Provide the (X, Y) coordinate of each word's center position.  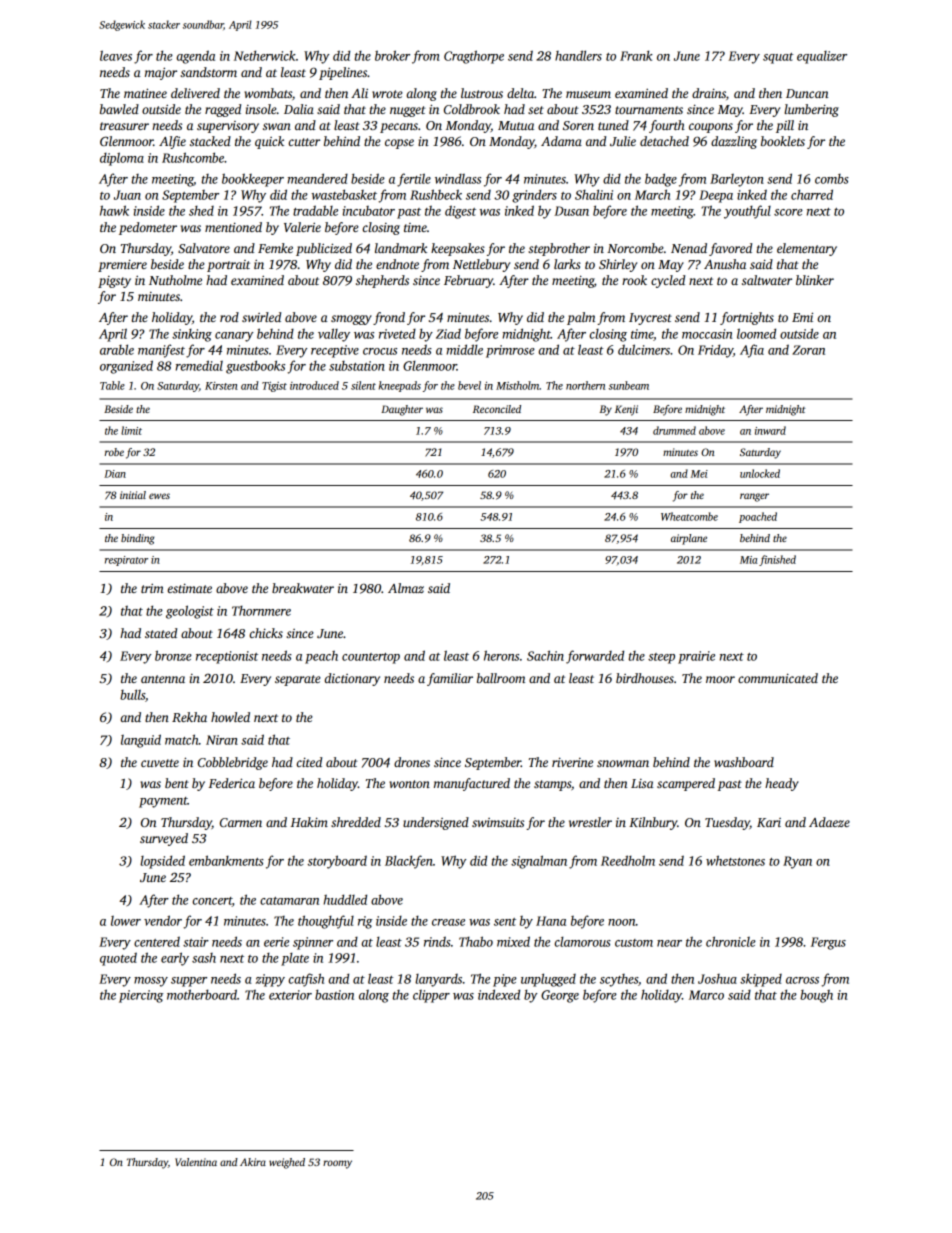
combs (832, 179)
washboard (744, 762)
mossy (151, 982)
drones (412, 762)
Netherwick (265, 55)
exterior (290, 995)
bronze (173, 655)
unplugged (548, 980)
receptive (335, 351)
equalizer (822, 57)
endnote (397, 264)
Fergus (828, 943)
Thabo (476, 941)
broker (392, 55)
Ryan (797, 862)
